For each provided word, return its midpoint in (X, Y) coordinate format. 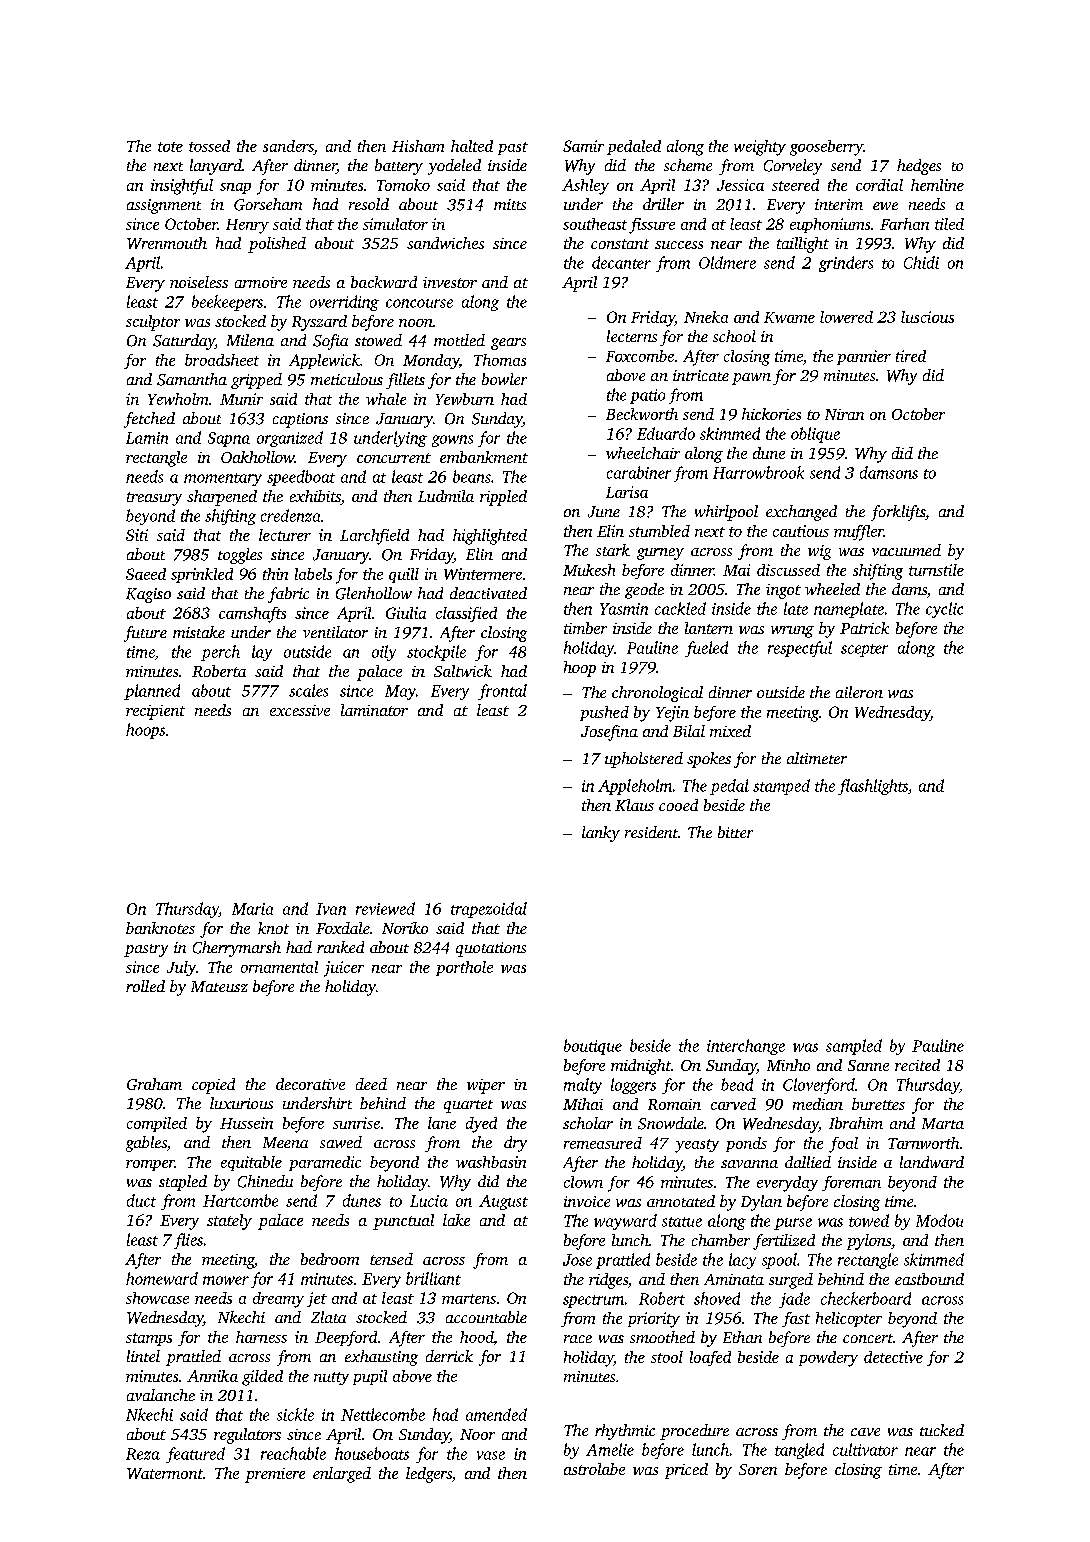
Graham (154, 1084)
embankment (484, 457)
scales (308, 690)
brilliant (433, 1278)
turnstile (936, 570)
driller (663, 204)
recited (917, 1065)
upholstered (644, 760)
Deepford (346, 1338)
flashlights (873, 787)
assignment (164, 206)
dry (515, 1144)
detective (893, 1357)
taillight (803, 245)
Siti (137, 535)
